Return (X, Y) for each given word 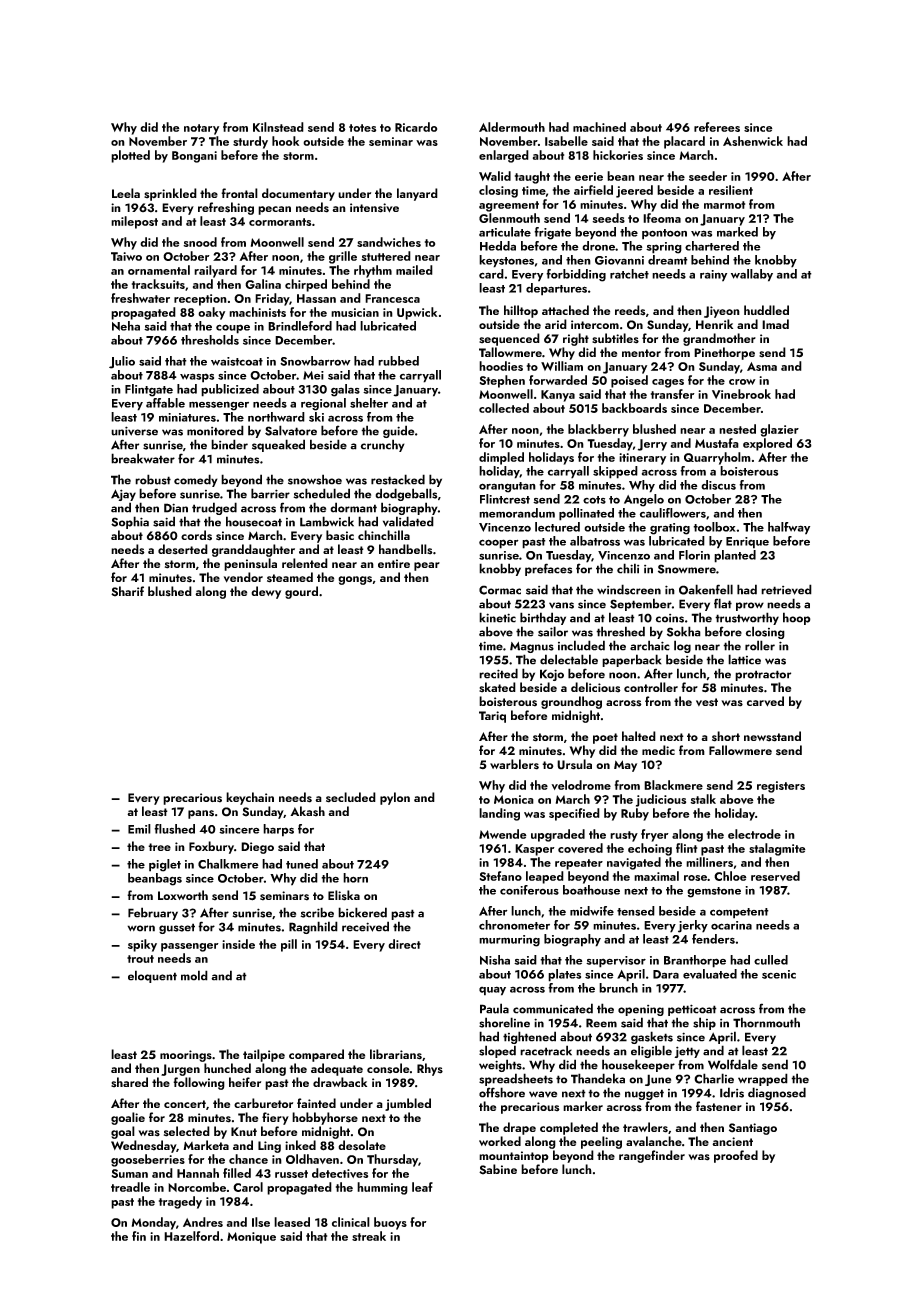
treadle (130, 1187)
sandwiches (389, 242)
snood (200, 242)
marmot (724, 205)
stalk (703, 799)
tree (159, 847)
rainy (713, 276)
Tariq (492, 717)
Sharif (127, 591)
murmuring (509, 941)
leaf (422, 1187)
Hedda (498, 246)
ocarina (731, 925)
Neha (126, 326)
